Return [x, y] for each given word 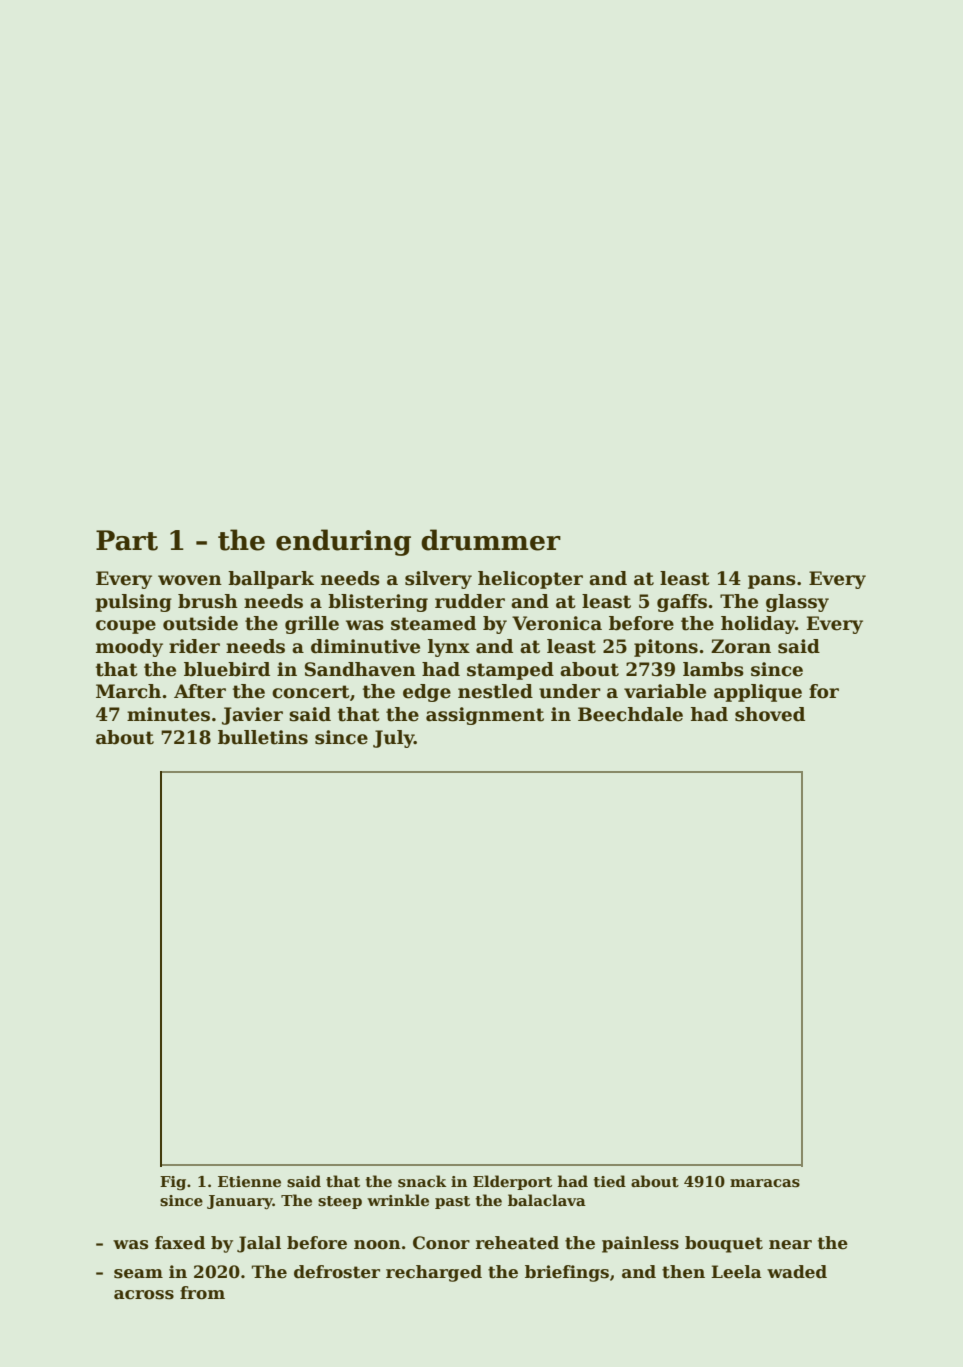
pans [772, 582]
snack [422, 1181]
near [790, 1245]
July [393, 739]
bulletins [263, 737]
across [144, 1295]
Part [127, 540]
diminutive [365, 646]
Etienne [249, 1181]
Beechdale [630, 714]
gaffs [682, 603]
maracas [765, 1183]
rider [194, 646]
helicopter [530, 580]
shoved [770, 714]
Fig [173, 1183]
